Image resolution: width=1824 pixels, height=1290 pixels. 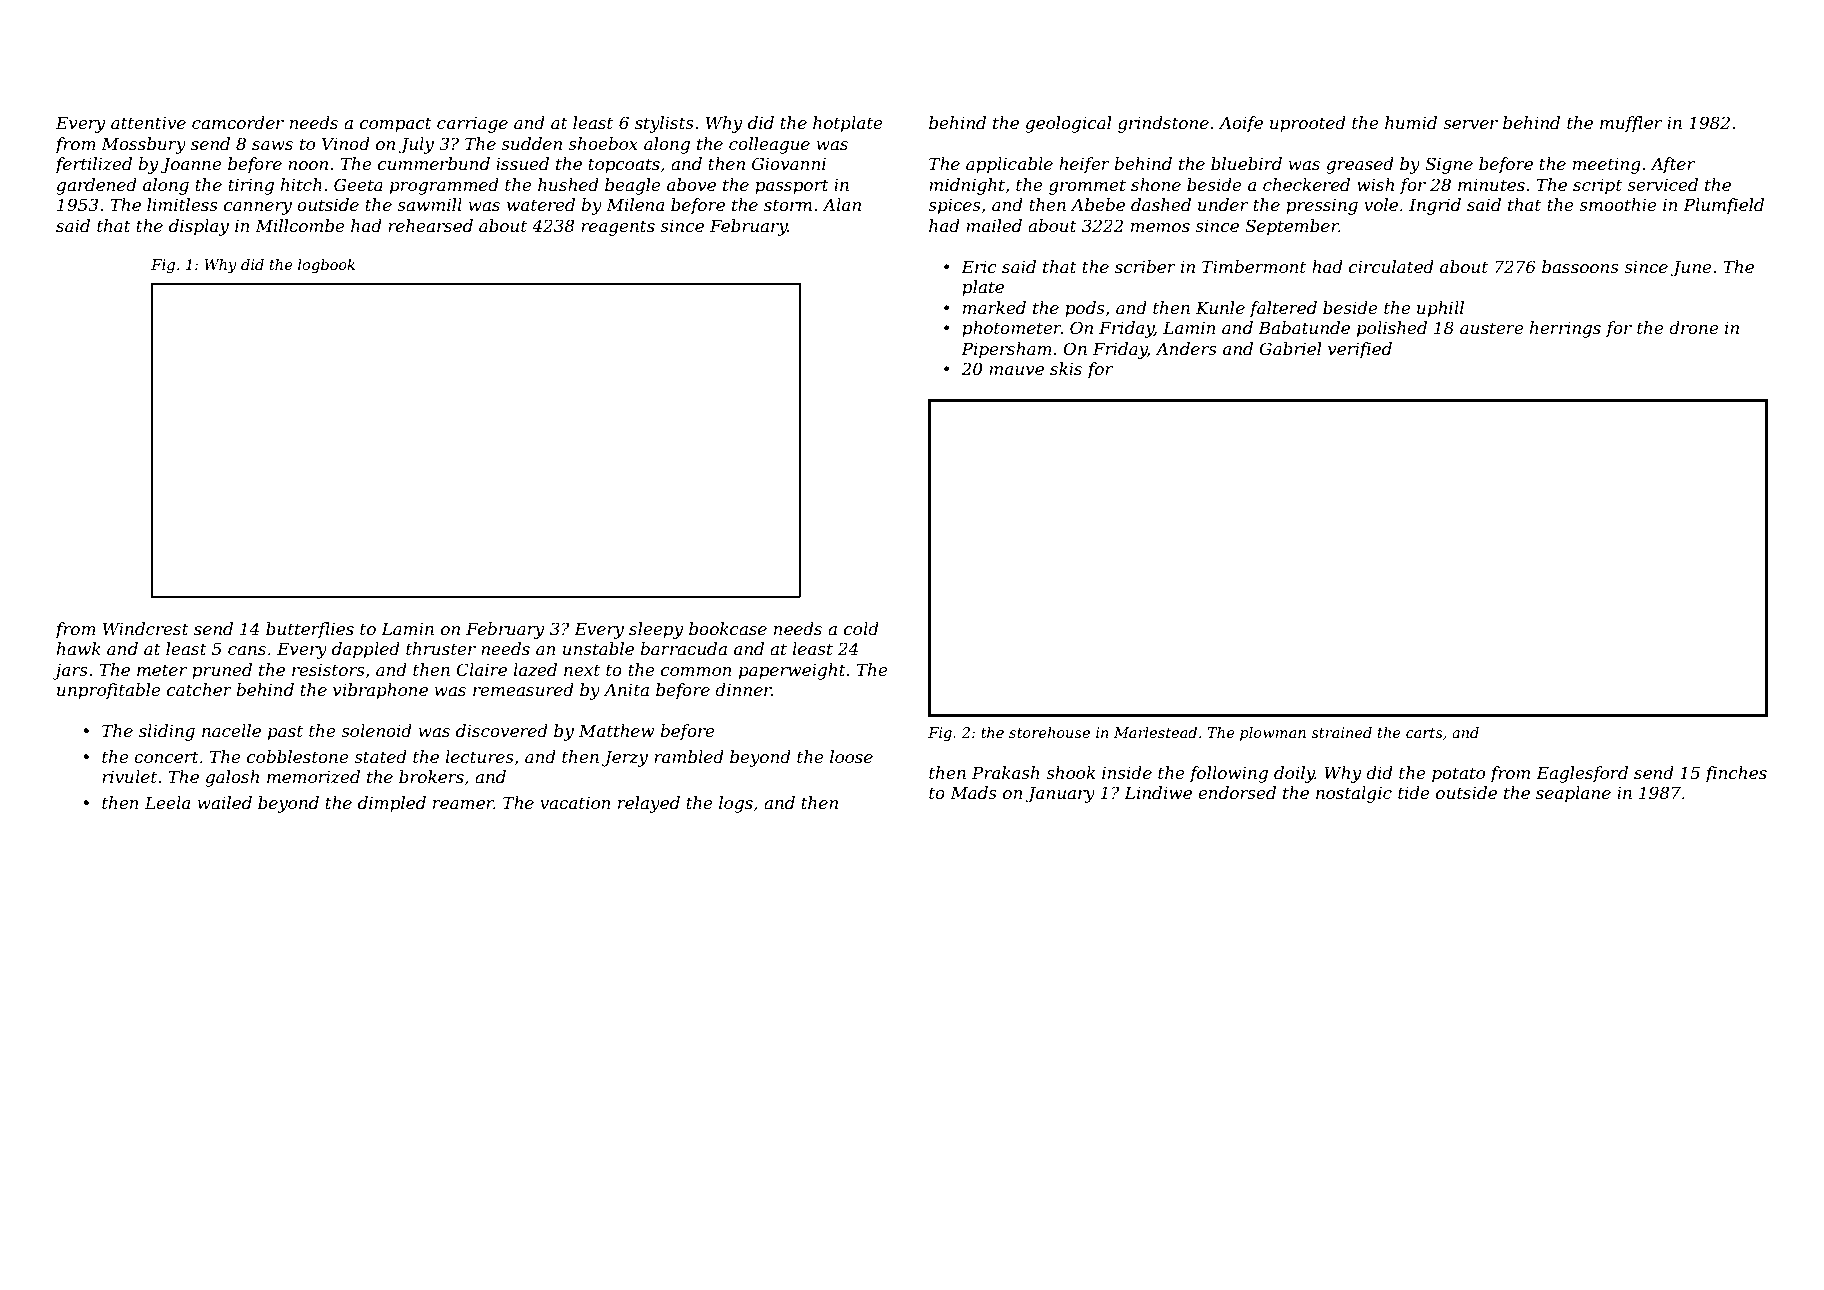 I want to click on mauve, so click(x=1016, y=370).
